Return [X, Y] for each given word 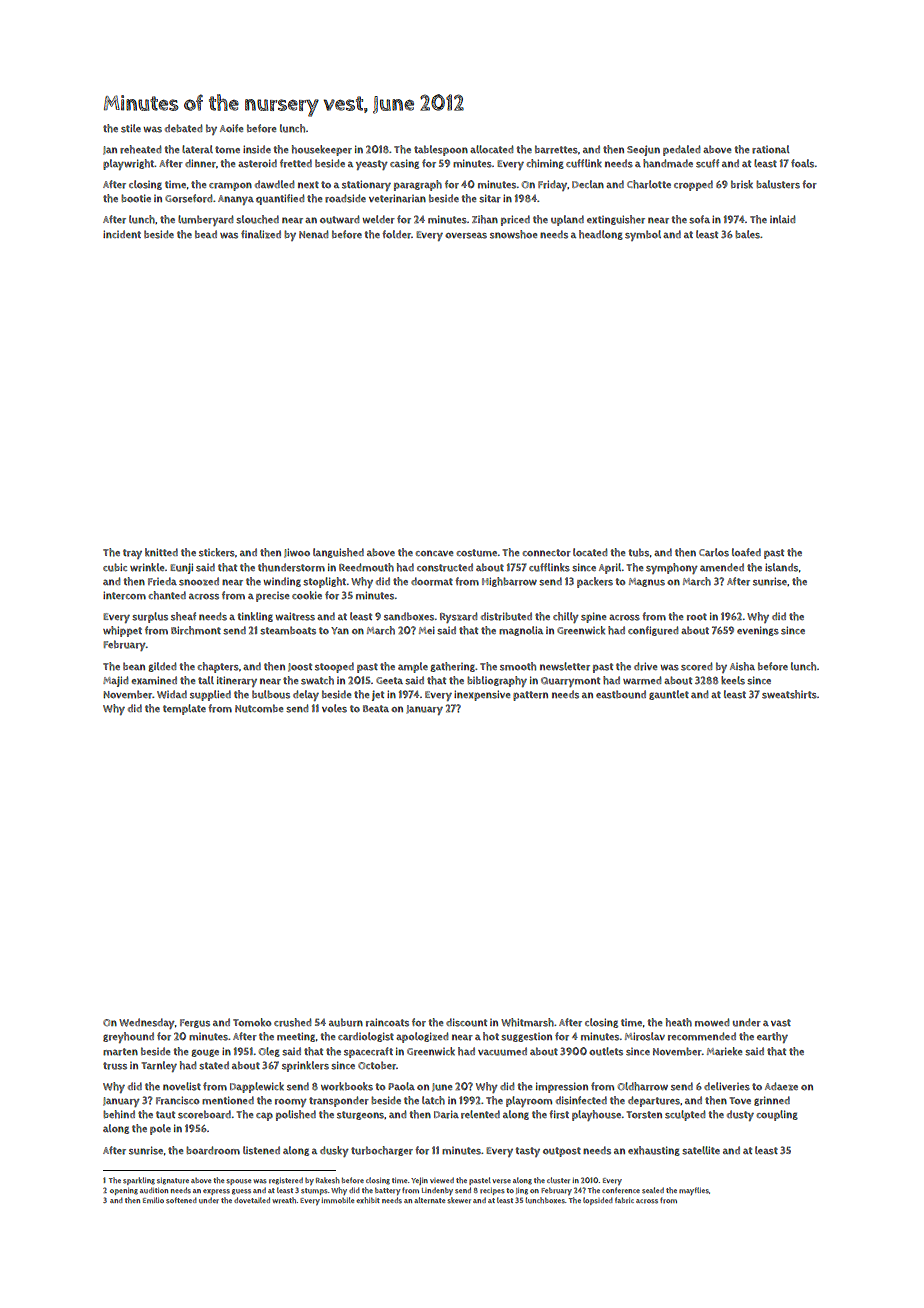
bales [747, 234]
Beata [376, 708]
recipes [492, 1191]
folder [396, 234]
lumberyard [205, 220]
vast [781, 1023]
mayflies [694, 1191]
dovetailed [252, 1200]
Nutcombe [259, 708]
